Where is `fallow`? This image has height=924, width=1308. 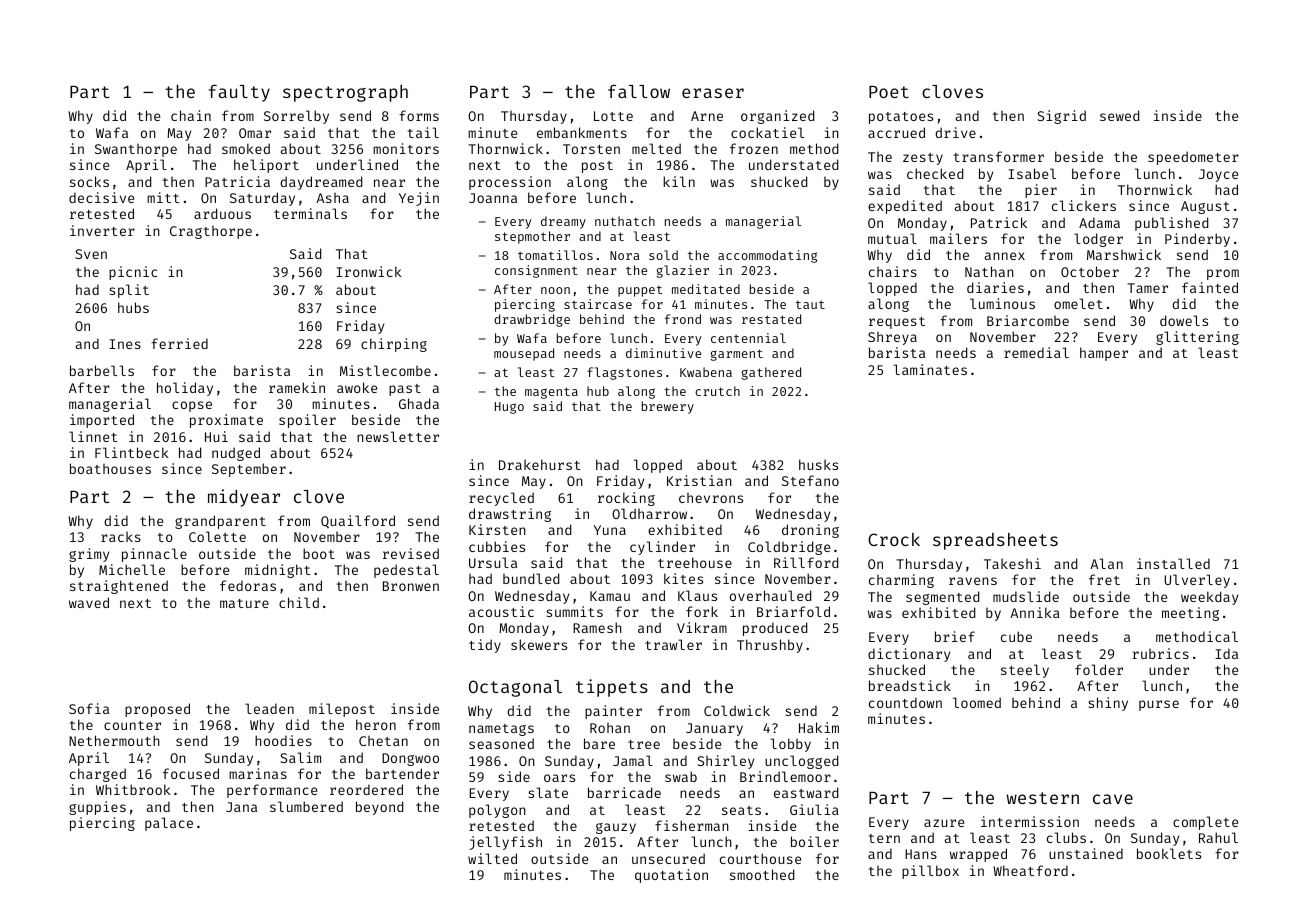 fallow is located at coordinates (639, 91).
